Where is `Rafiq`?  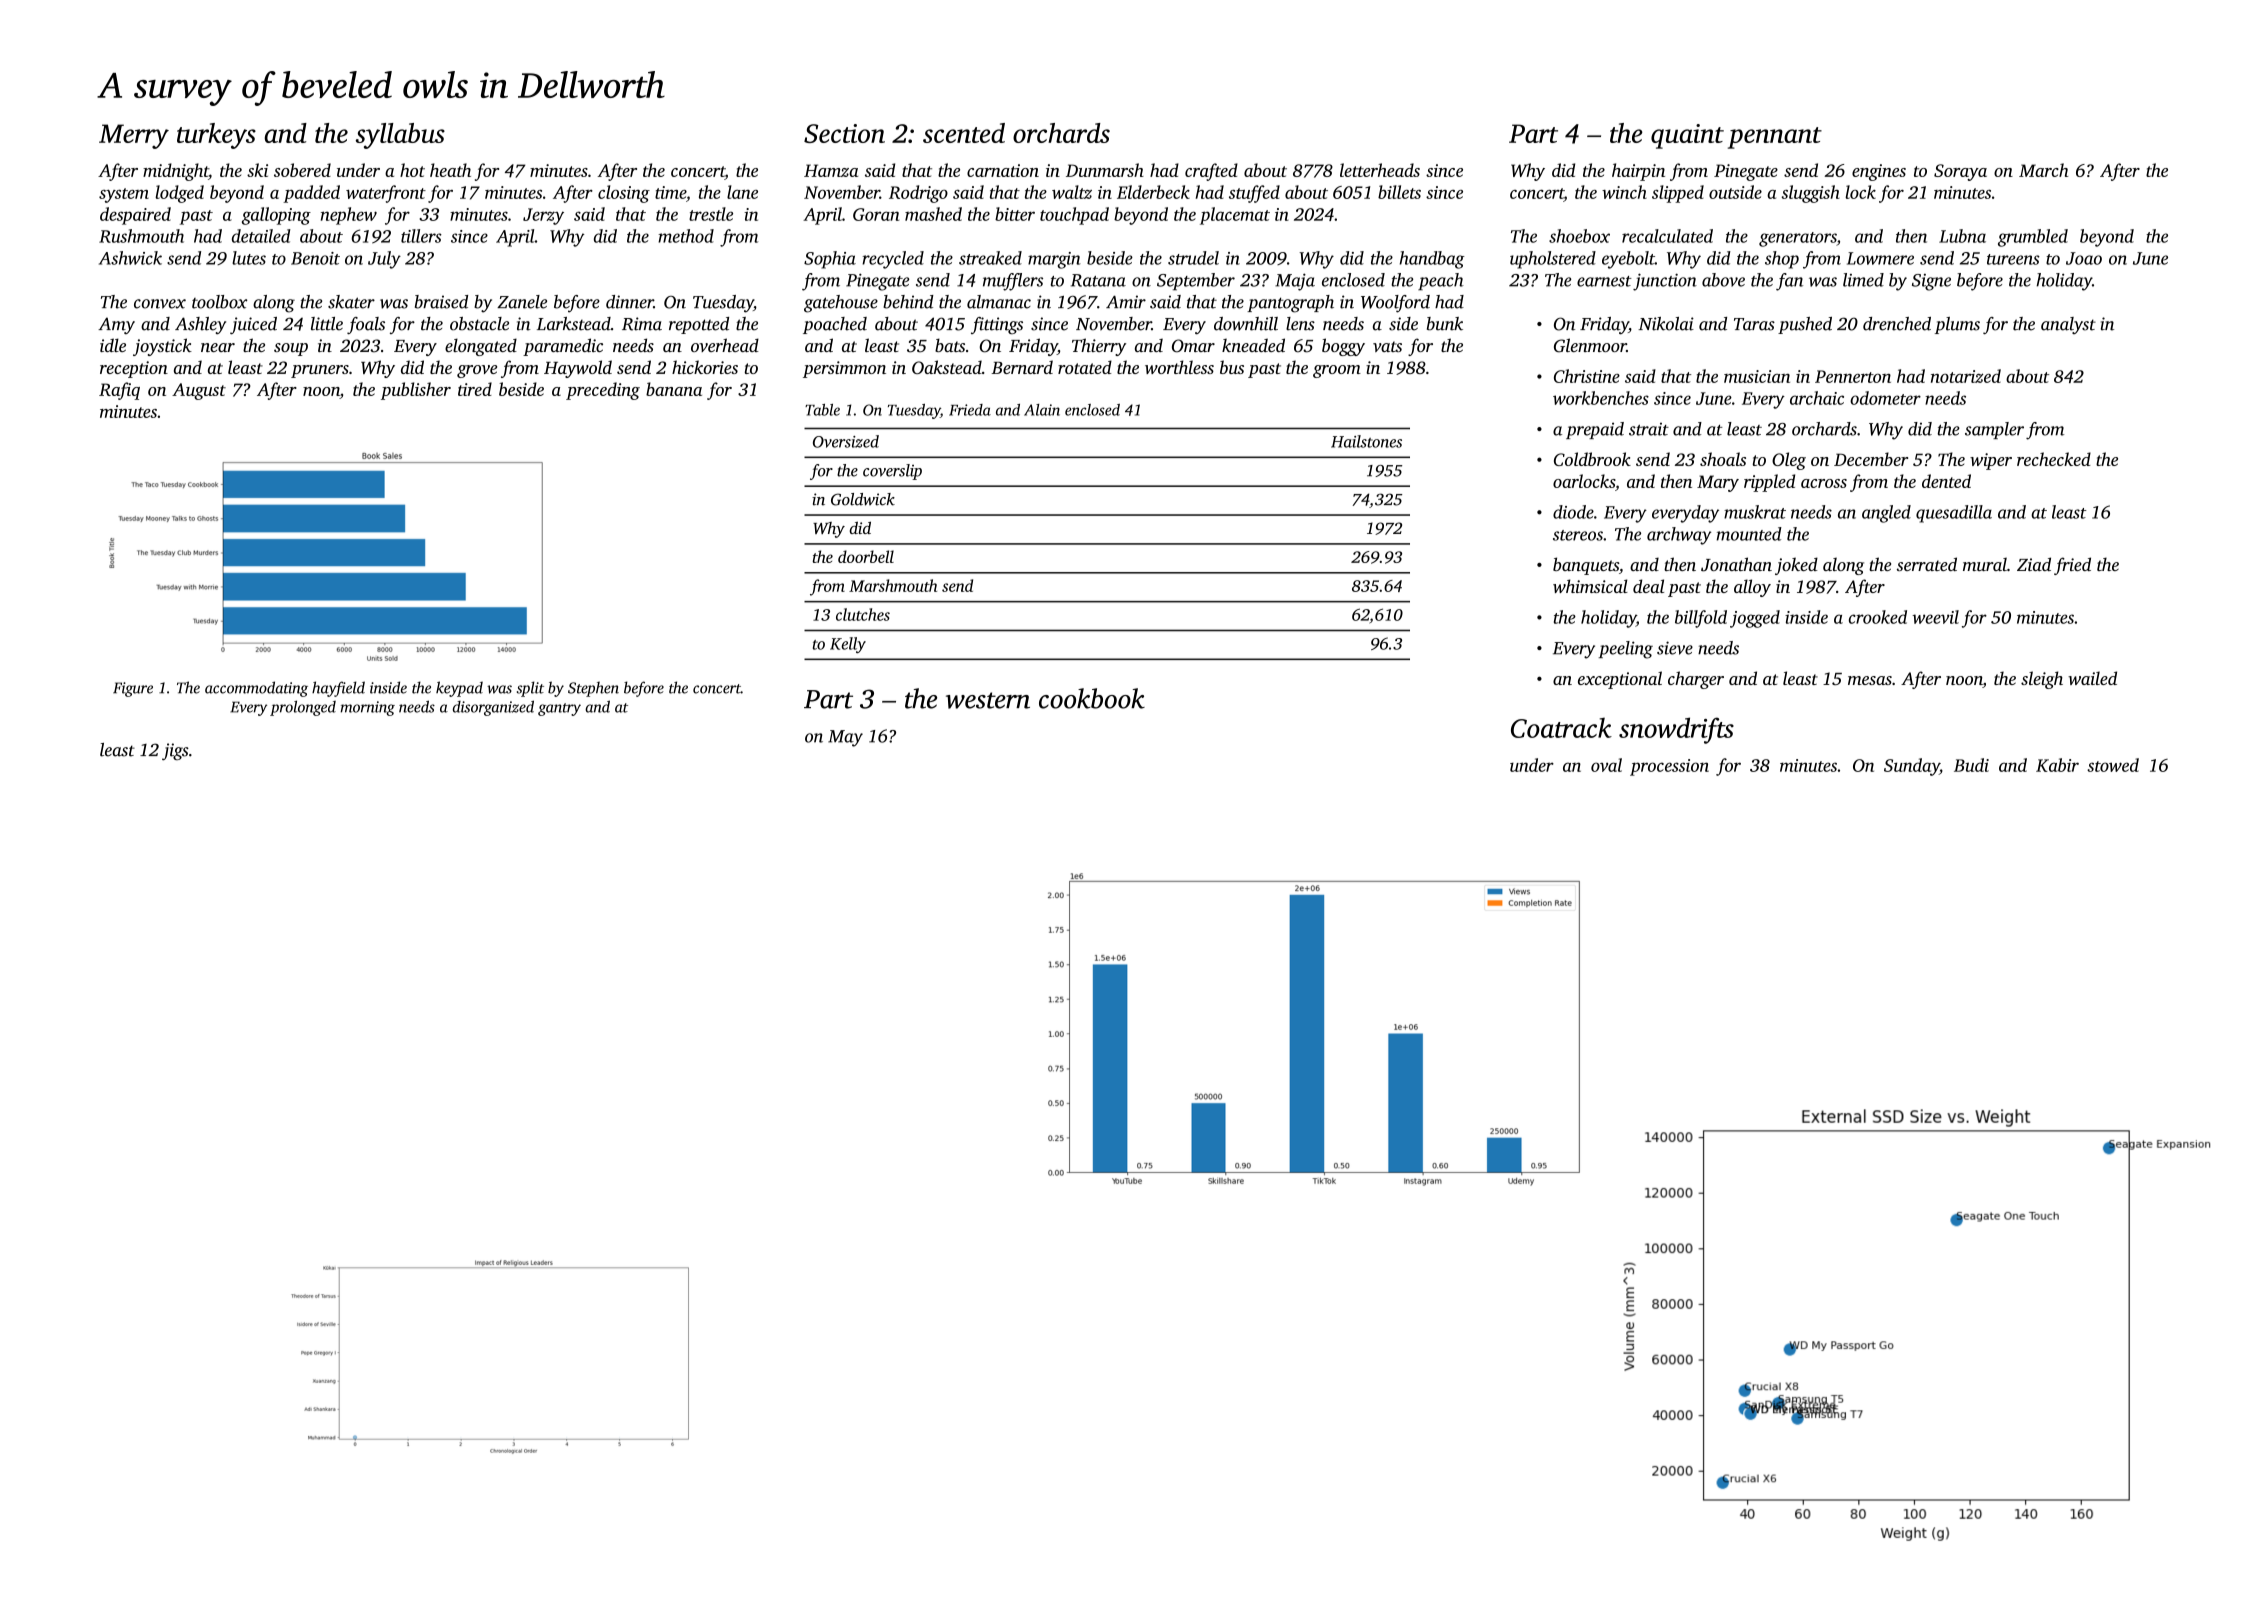
Rafiq is located at coordinates (119, 391).
